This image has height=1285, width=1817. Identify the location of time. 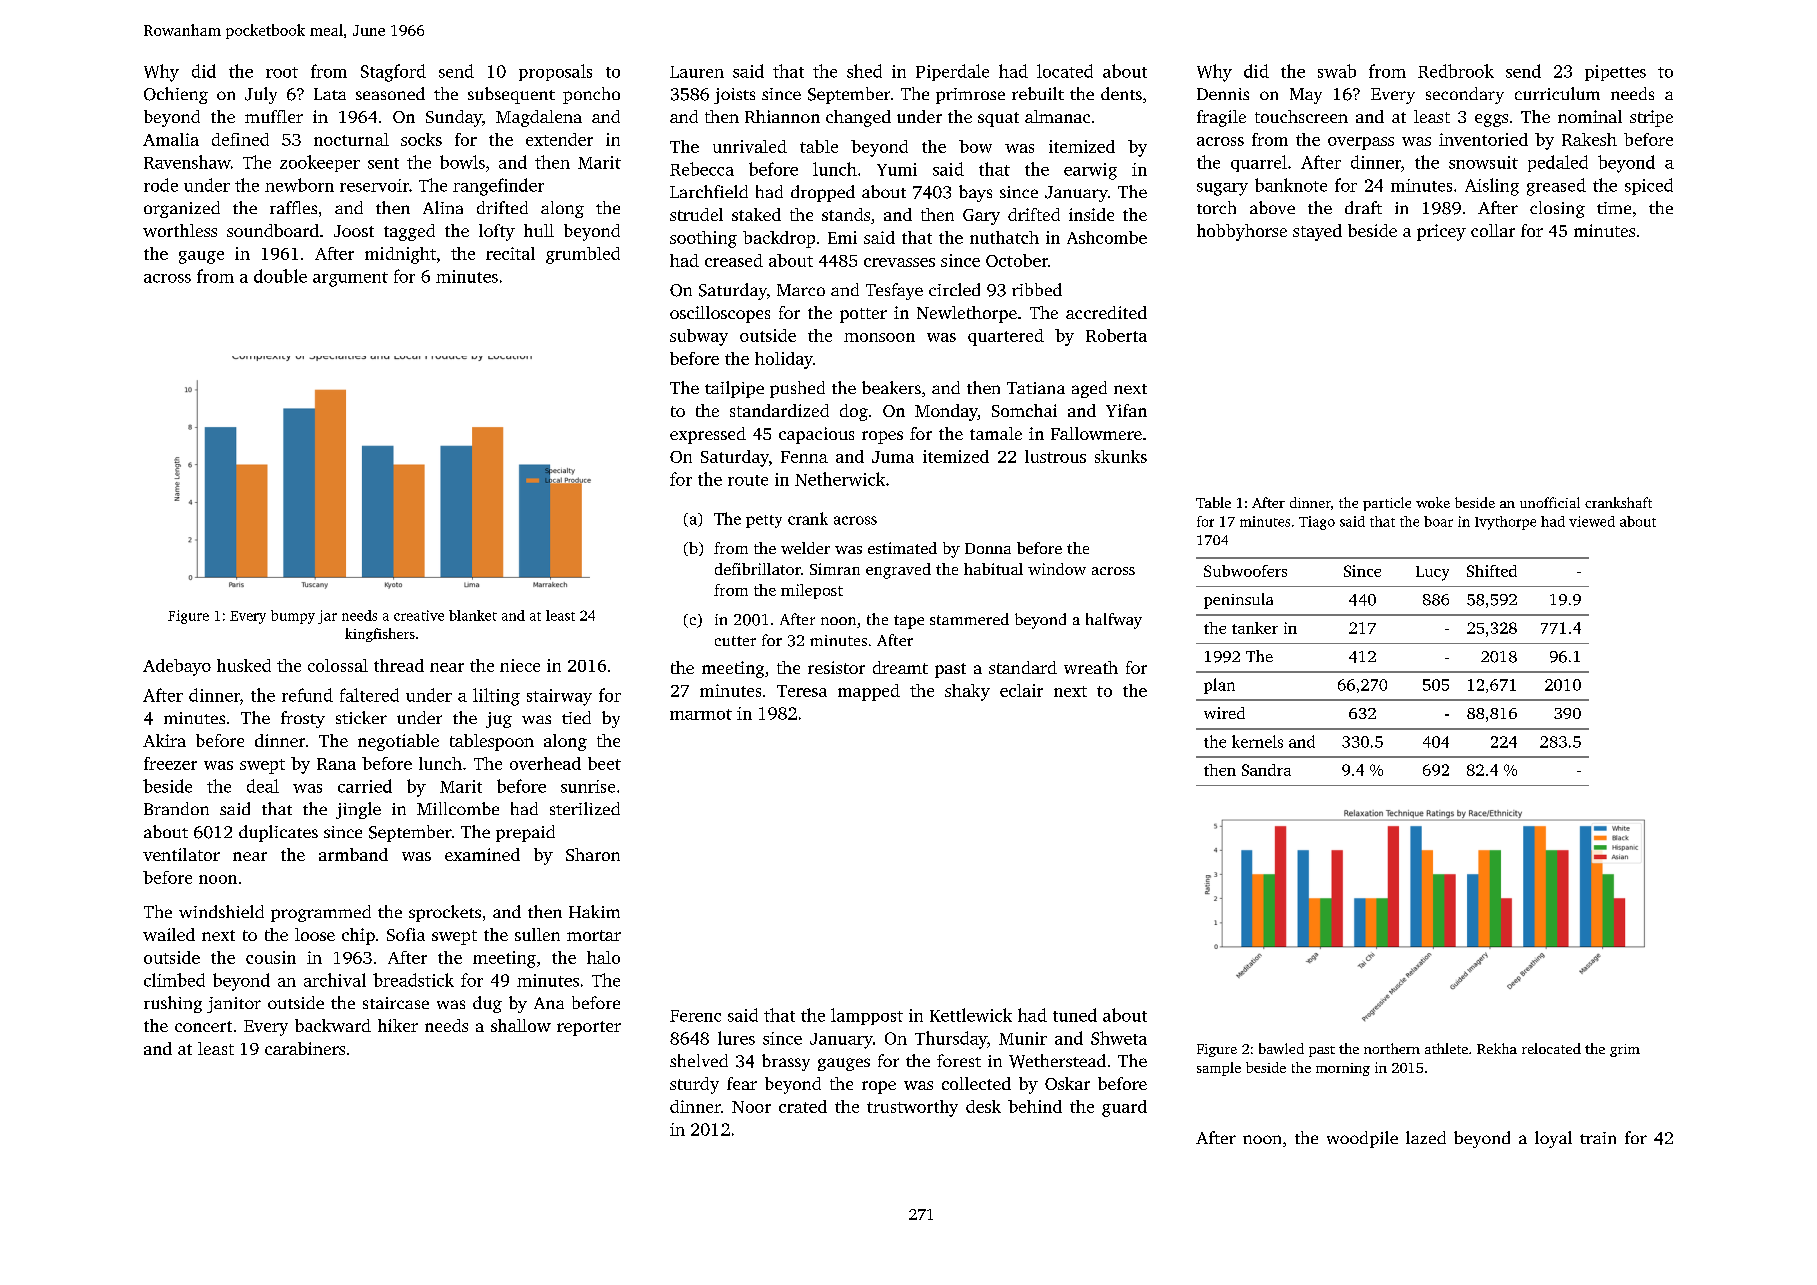
(1614, 208).
